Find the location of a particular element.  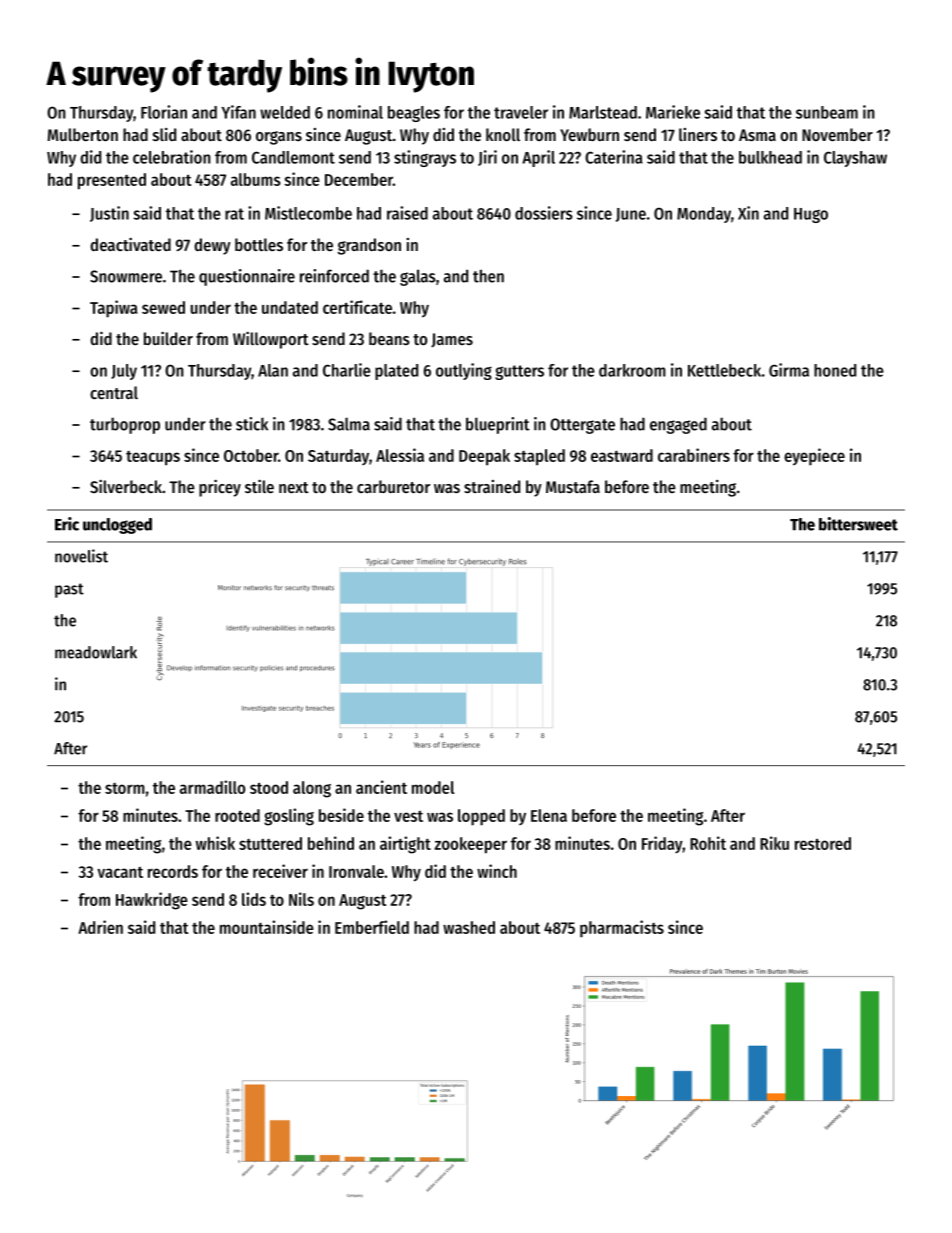

turboprop is located at coordinates (125, 426).
